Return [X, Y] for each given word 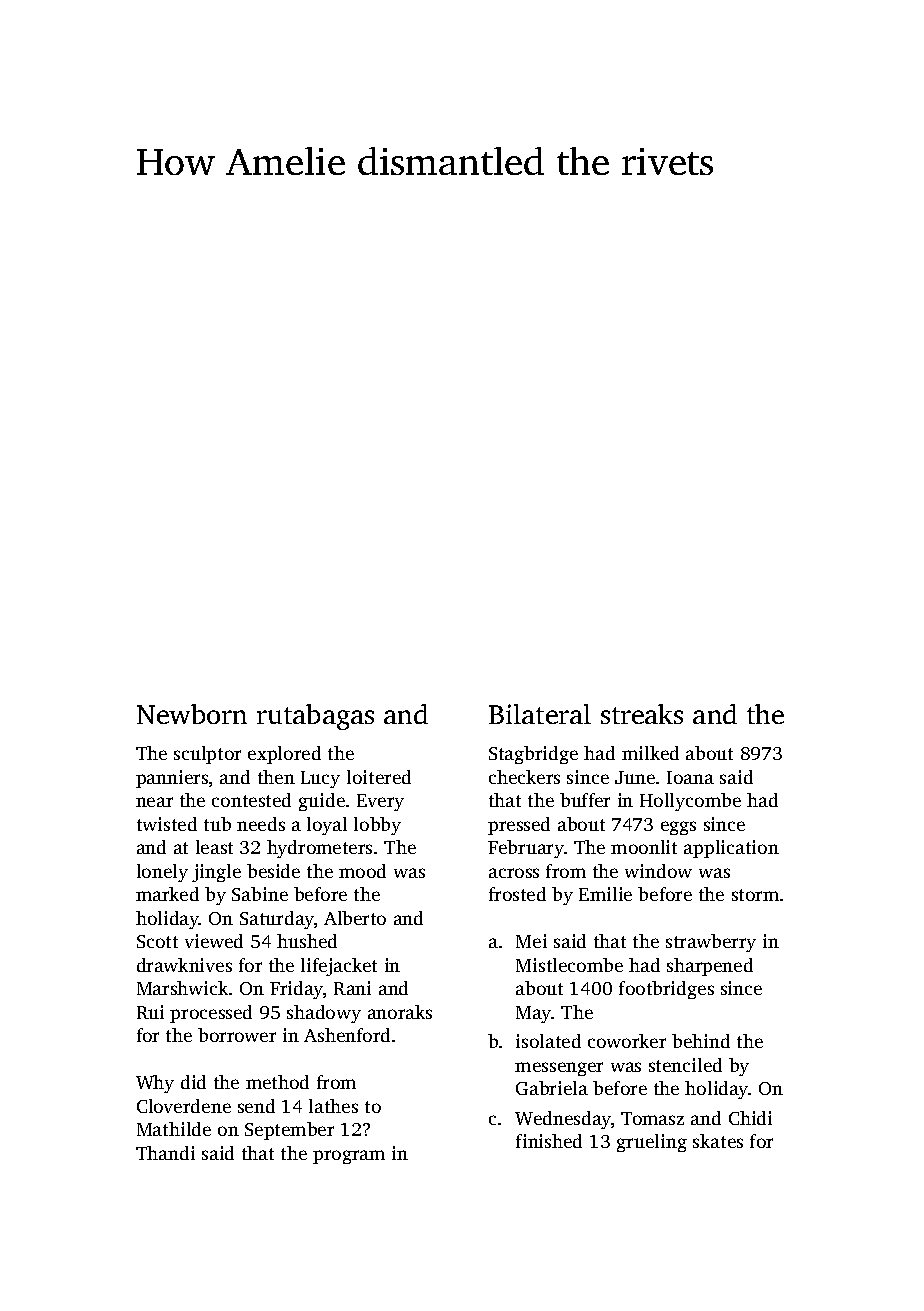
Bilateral [540, 714]
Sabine [260, 894]
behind [701, 1041]
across [514, 873]
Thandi [165, 1153]
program [349, 1157]
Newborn [192, 714]
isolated [548, 1041]
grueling [652, 1143]
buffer [585, 800]
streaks [642, 714]
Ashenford [347, 1035]
